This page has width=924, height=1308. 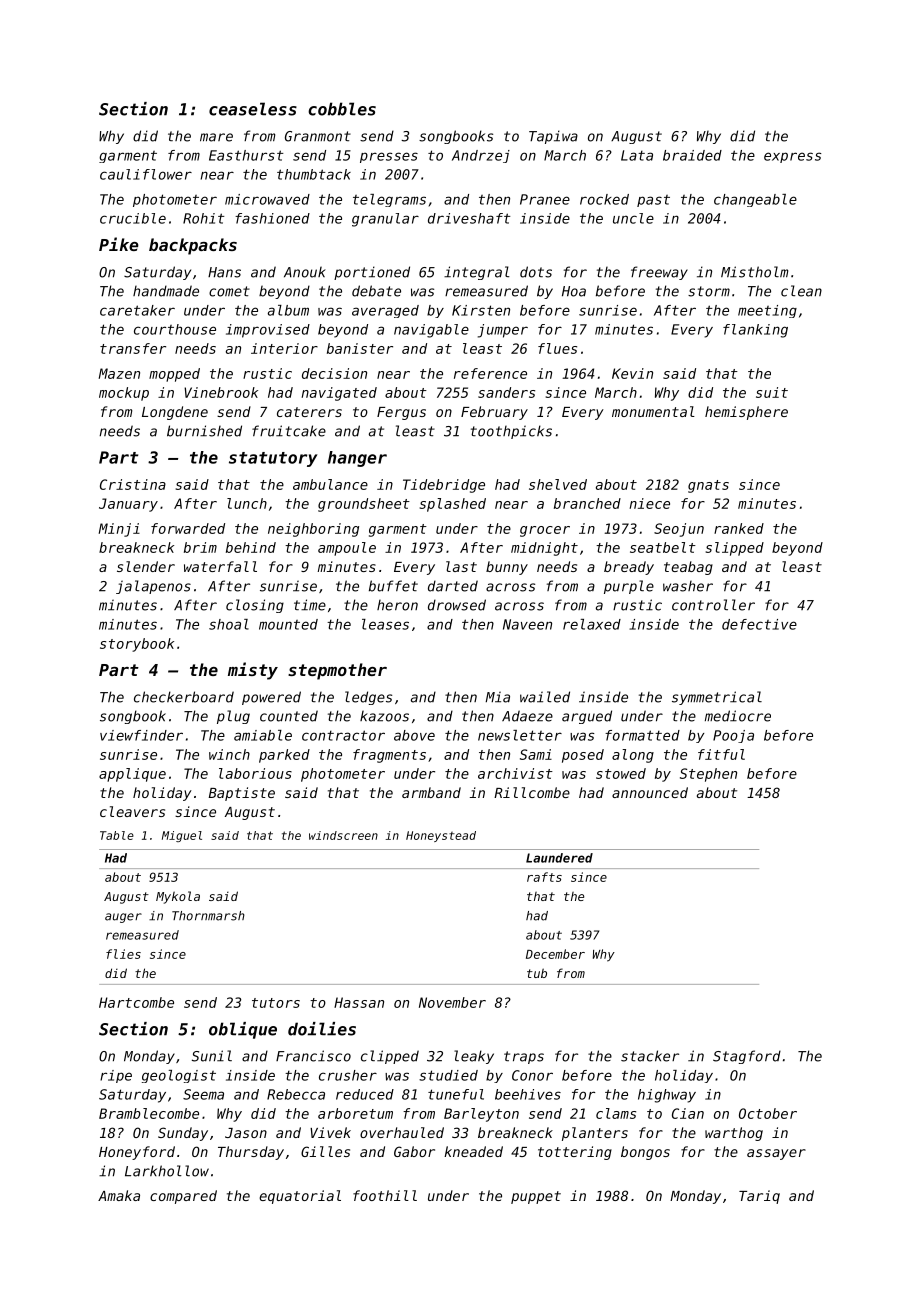 What do you see at coordinates (300, 1197) in the page?
I see `equatorial` at bounding box center [300, 1197].
